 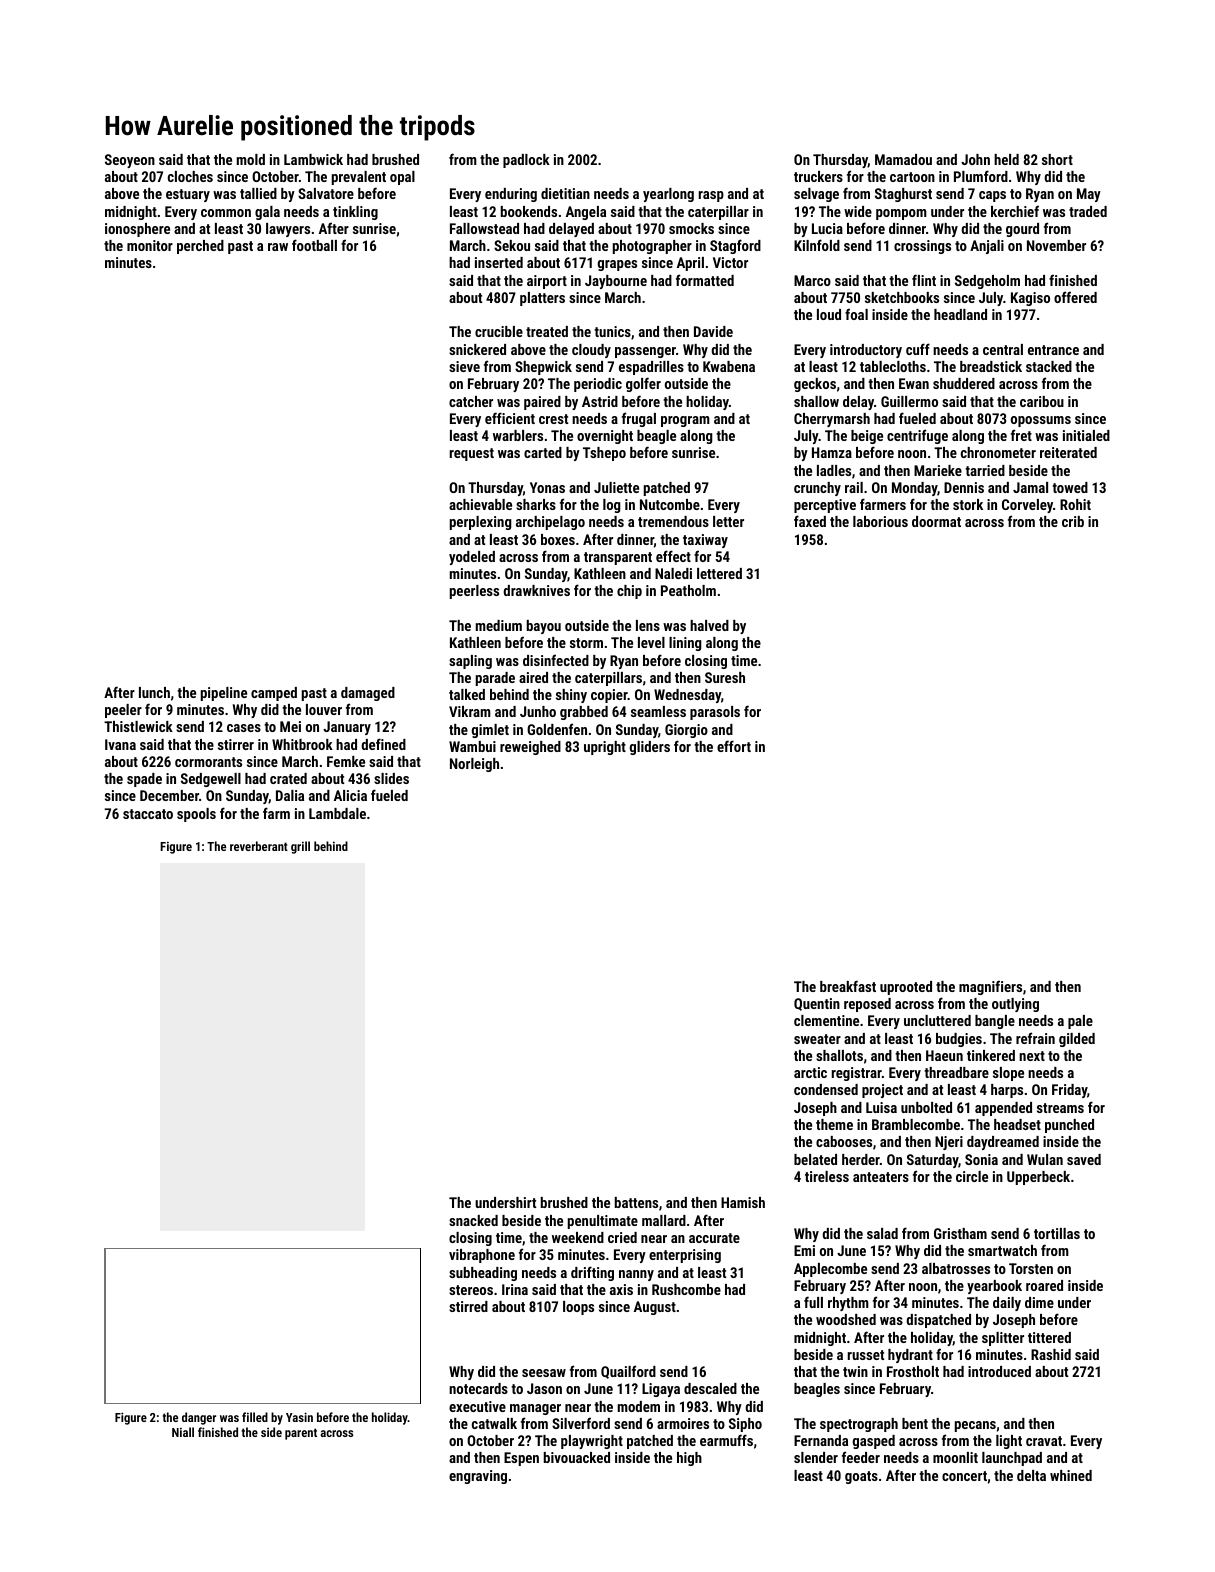 What do you see at coordinates (521, 1459) in the screenshot?
I see `Espen` at bounding box center [521, 1459].
